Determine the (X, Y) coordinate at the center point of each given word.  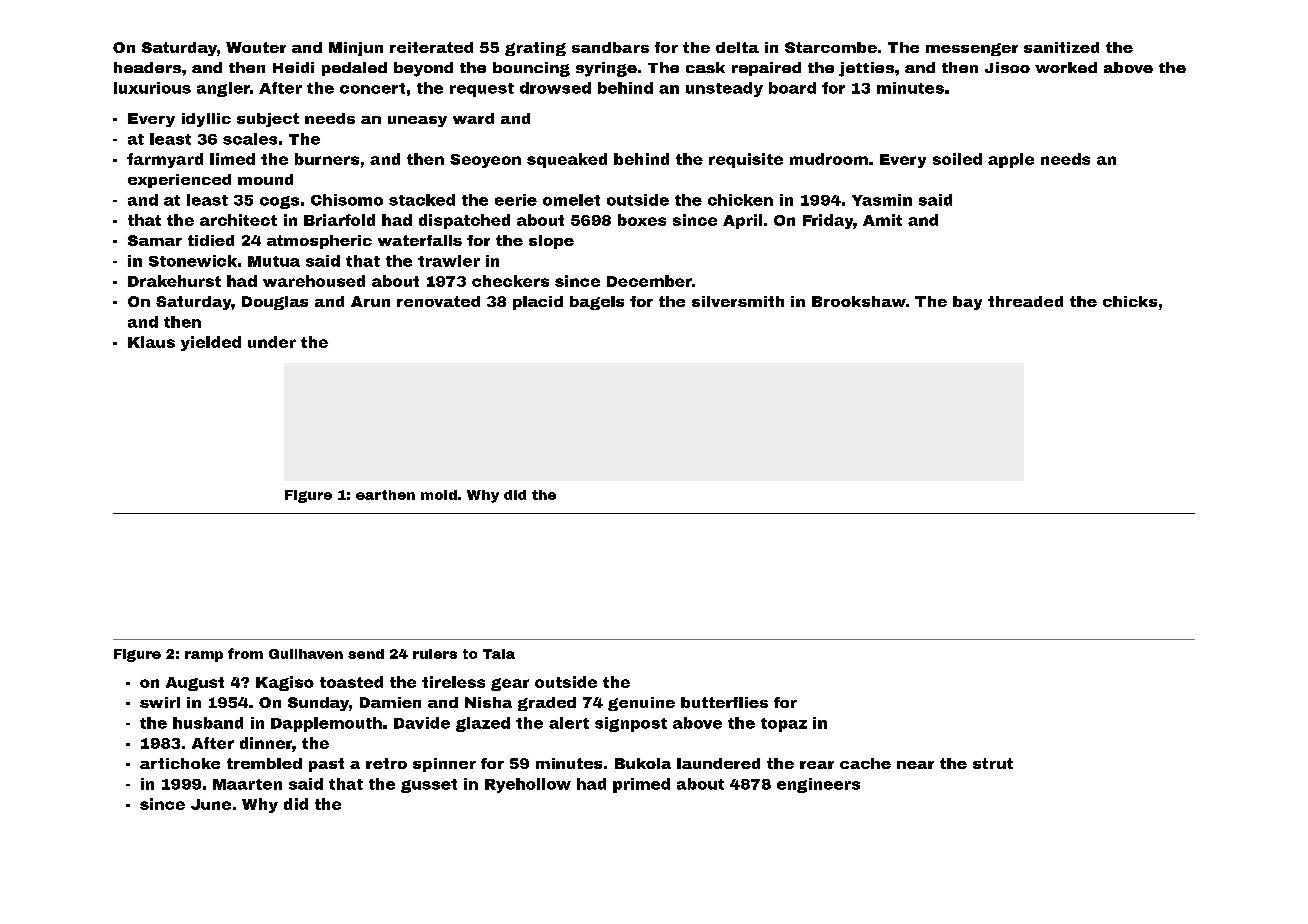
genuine (641, 704)
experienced (179, 181)
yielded (211, 343)
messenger (972, 49)
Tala (499, 654)
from (245, 653)
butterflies (724, 702)
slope (551, 242)
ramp (204, 656)
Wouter (256, 47)
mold (439, 495)
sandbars (610, 47)
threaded (1025, 301)
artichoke (180, 763)
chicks (1130, 301)
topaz (784, 725)
